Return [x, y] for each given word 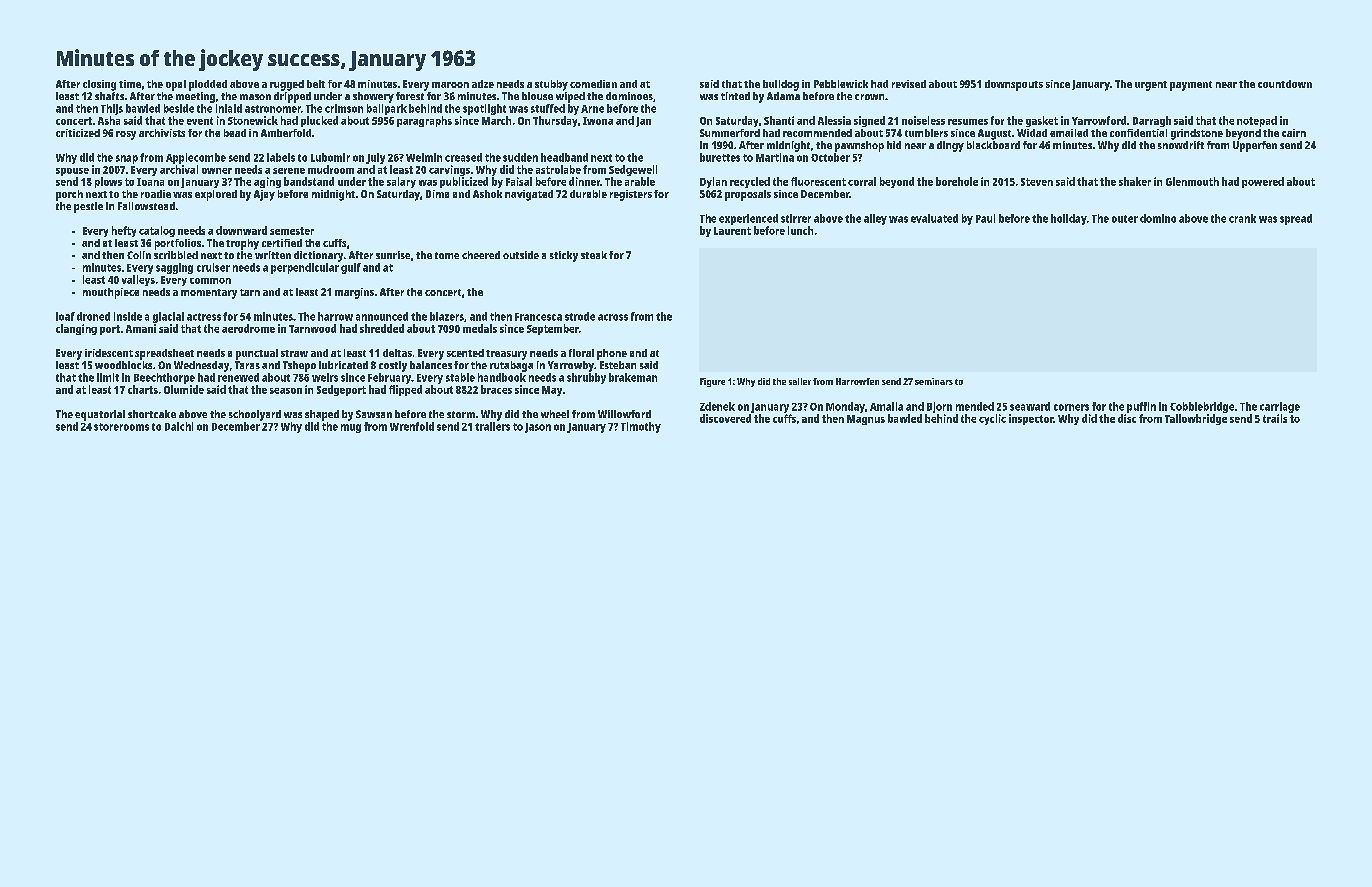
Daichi [179, 426]
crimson [344, 108]
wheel [555, 414]
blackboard [993, 145]
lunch [800, 230]
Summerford [730, 133]
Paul [985, 218]
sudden [520, 157]
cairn [1294, 133]
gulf [351, 268]
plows [108, 182]
